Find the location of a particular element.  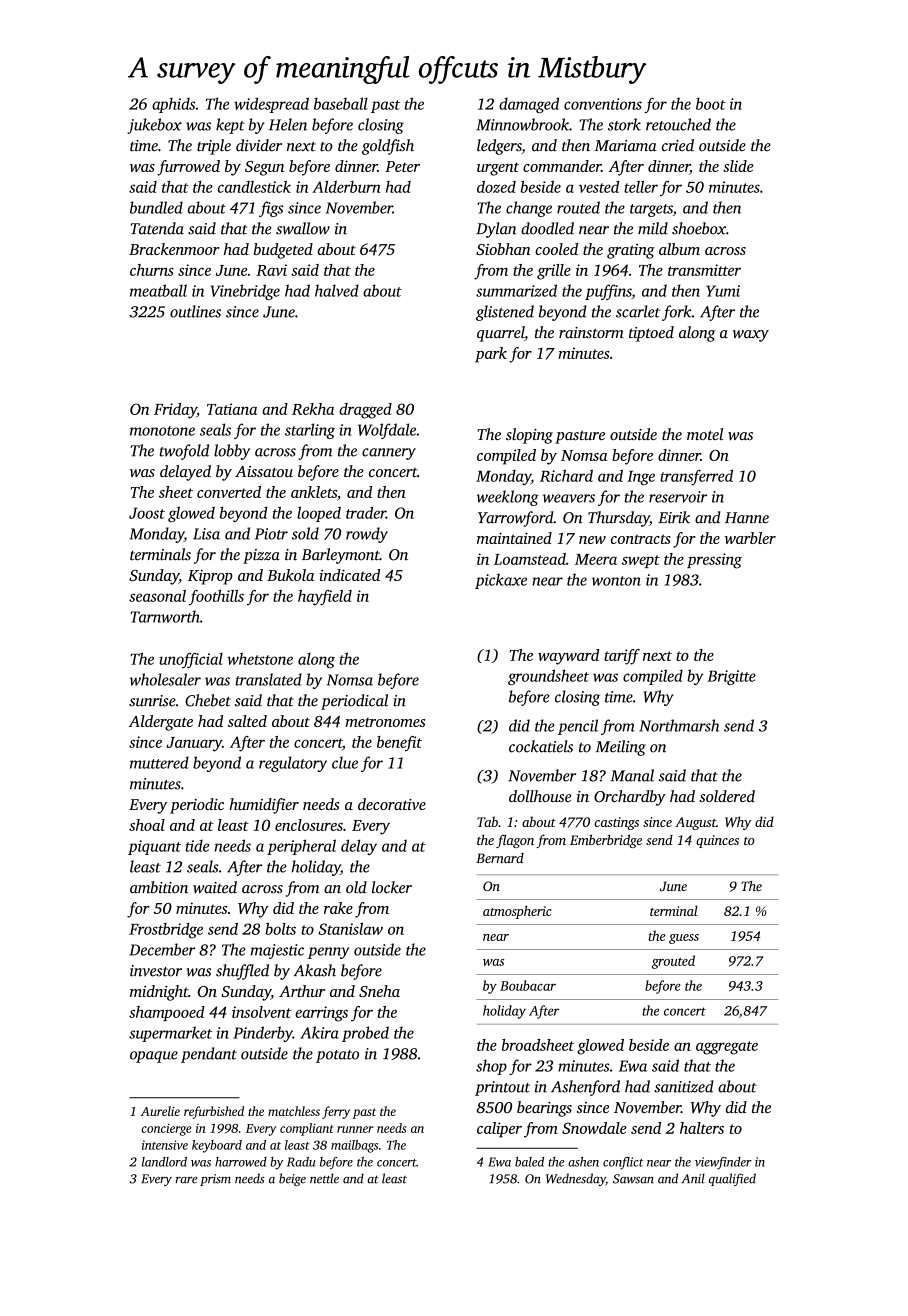

conventions is located at coordinates (603, 104).
